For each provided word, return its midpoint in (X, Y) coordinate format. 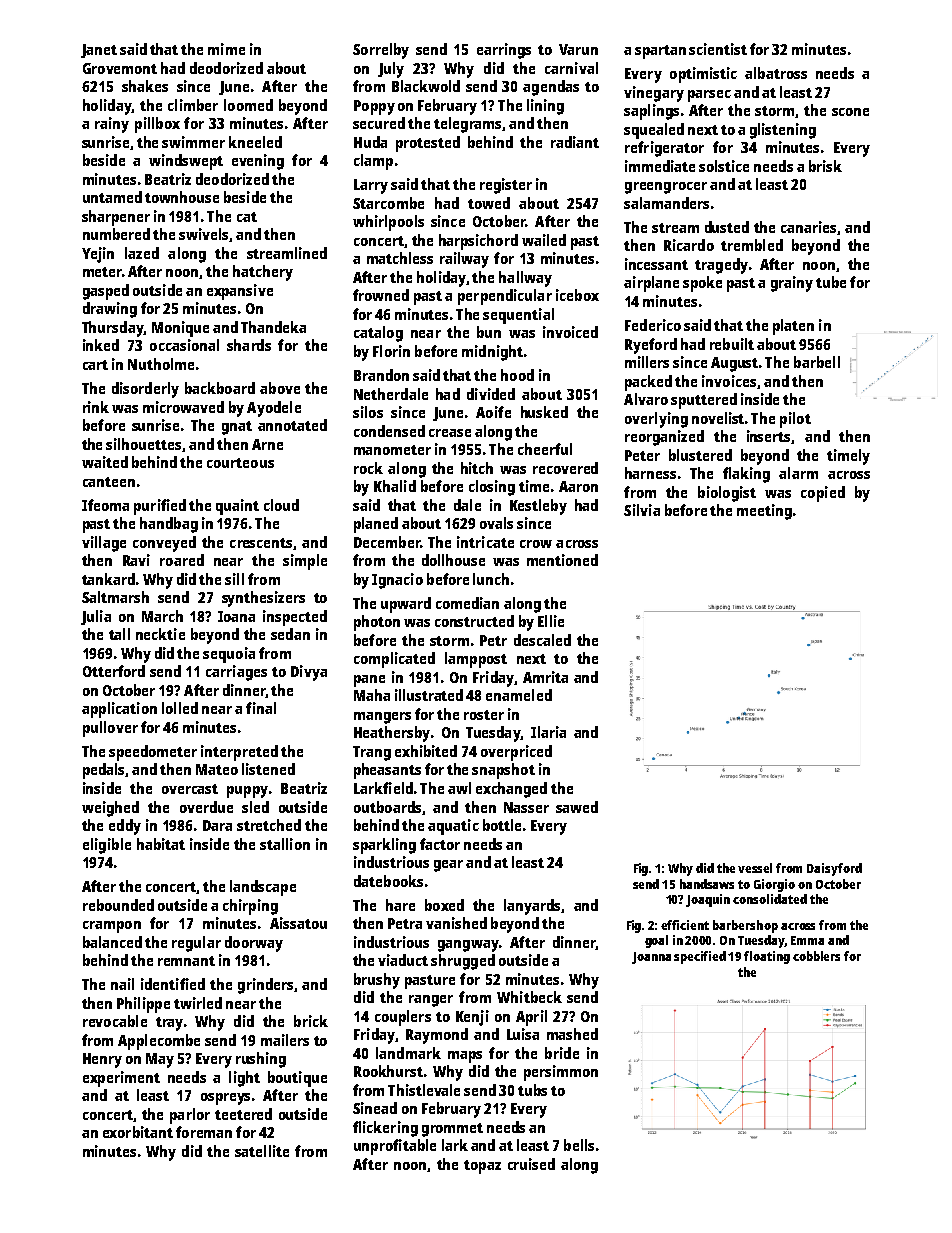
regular (196, 944)
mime (226, 49)
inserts (768, 436)
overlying (656, 420)
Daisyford (834, 869)
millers (647, 362)
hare (400, 905)
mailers (285, 1040)
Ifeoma (105, 505)
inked (101, 345)
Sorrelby (381, 51)
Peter (642, 455)
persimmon (561, 1073)
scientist (718, 49)
